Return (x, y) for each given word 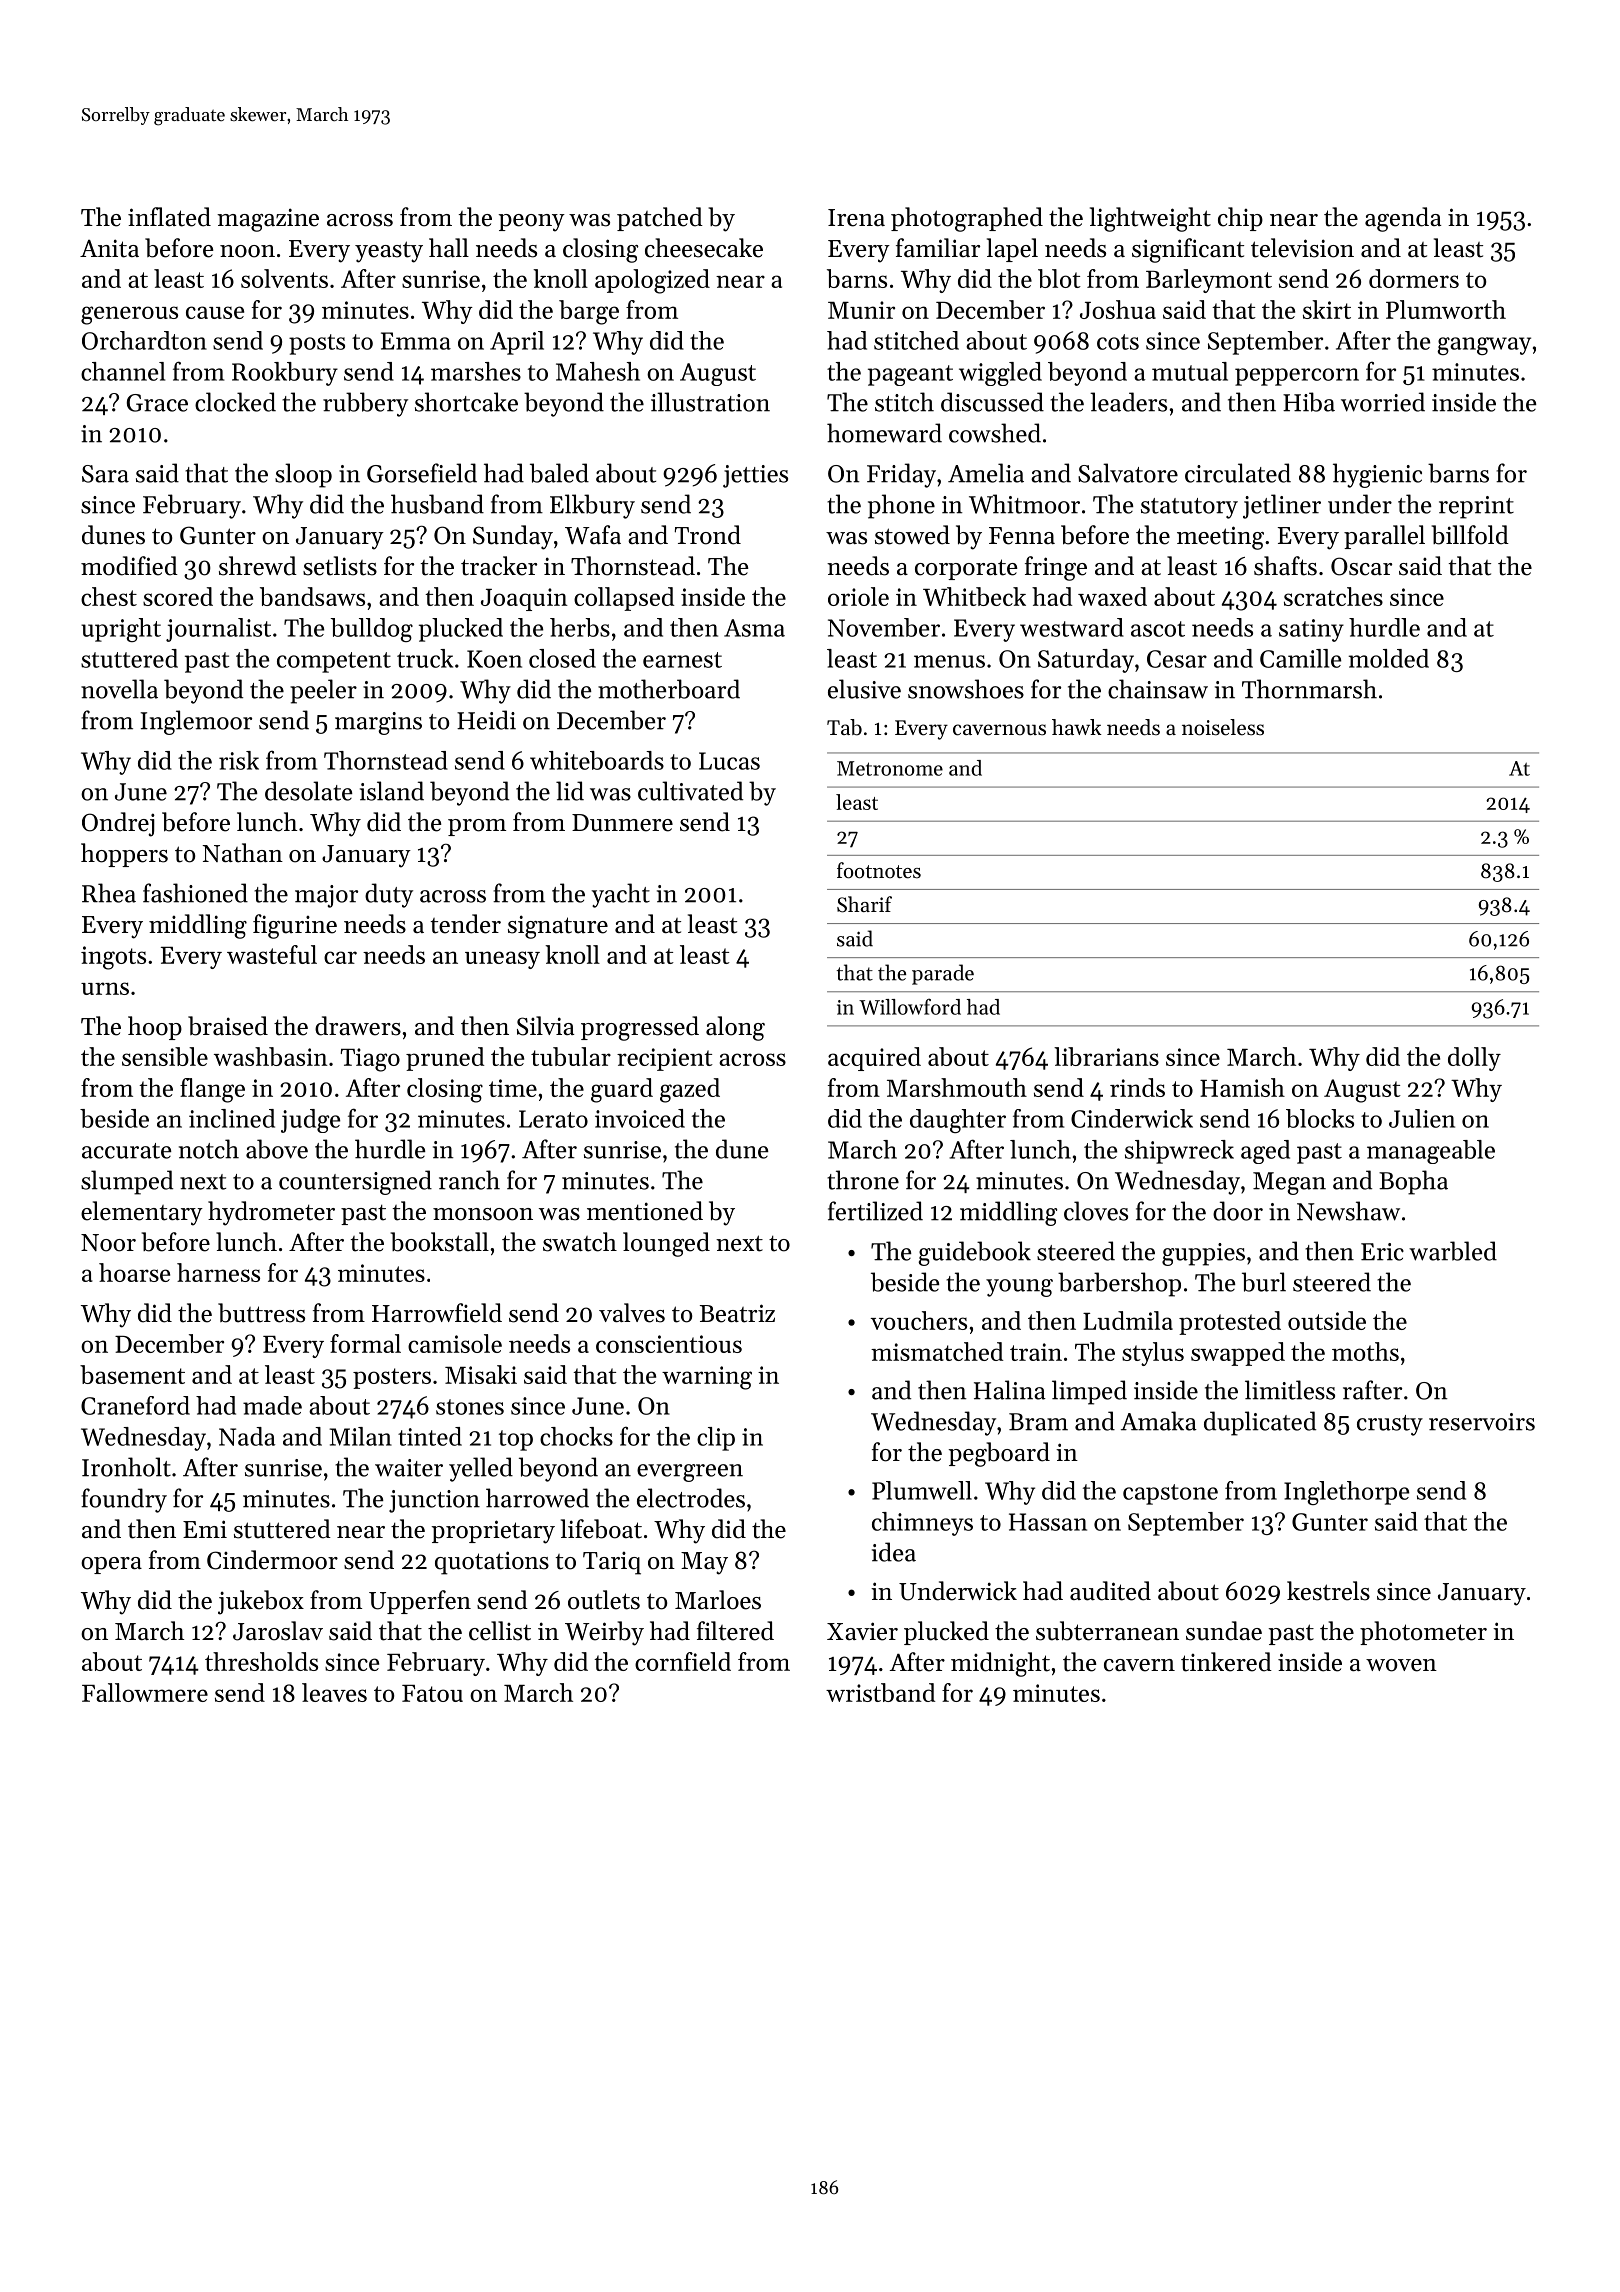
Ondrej (118, 824)
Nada (247, 1436)
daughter (958, 1121)
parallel (1384, 537)
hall (449, 247)
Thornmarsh (1309, 689)
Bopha (1413, 1182)
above (277, 1149)
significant (1188, 250)
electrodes (691, 1498)
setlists (340, 566)
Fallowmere (145, 1692)
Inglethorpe (1346, 1493)
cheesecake (704, 248)
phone (901, 506)
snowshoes (966, 689)
